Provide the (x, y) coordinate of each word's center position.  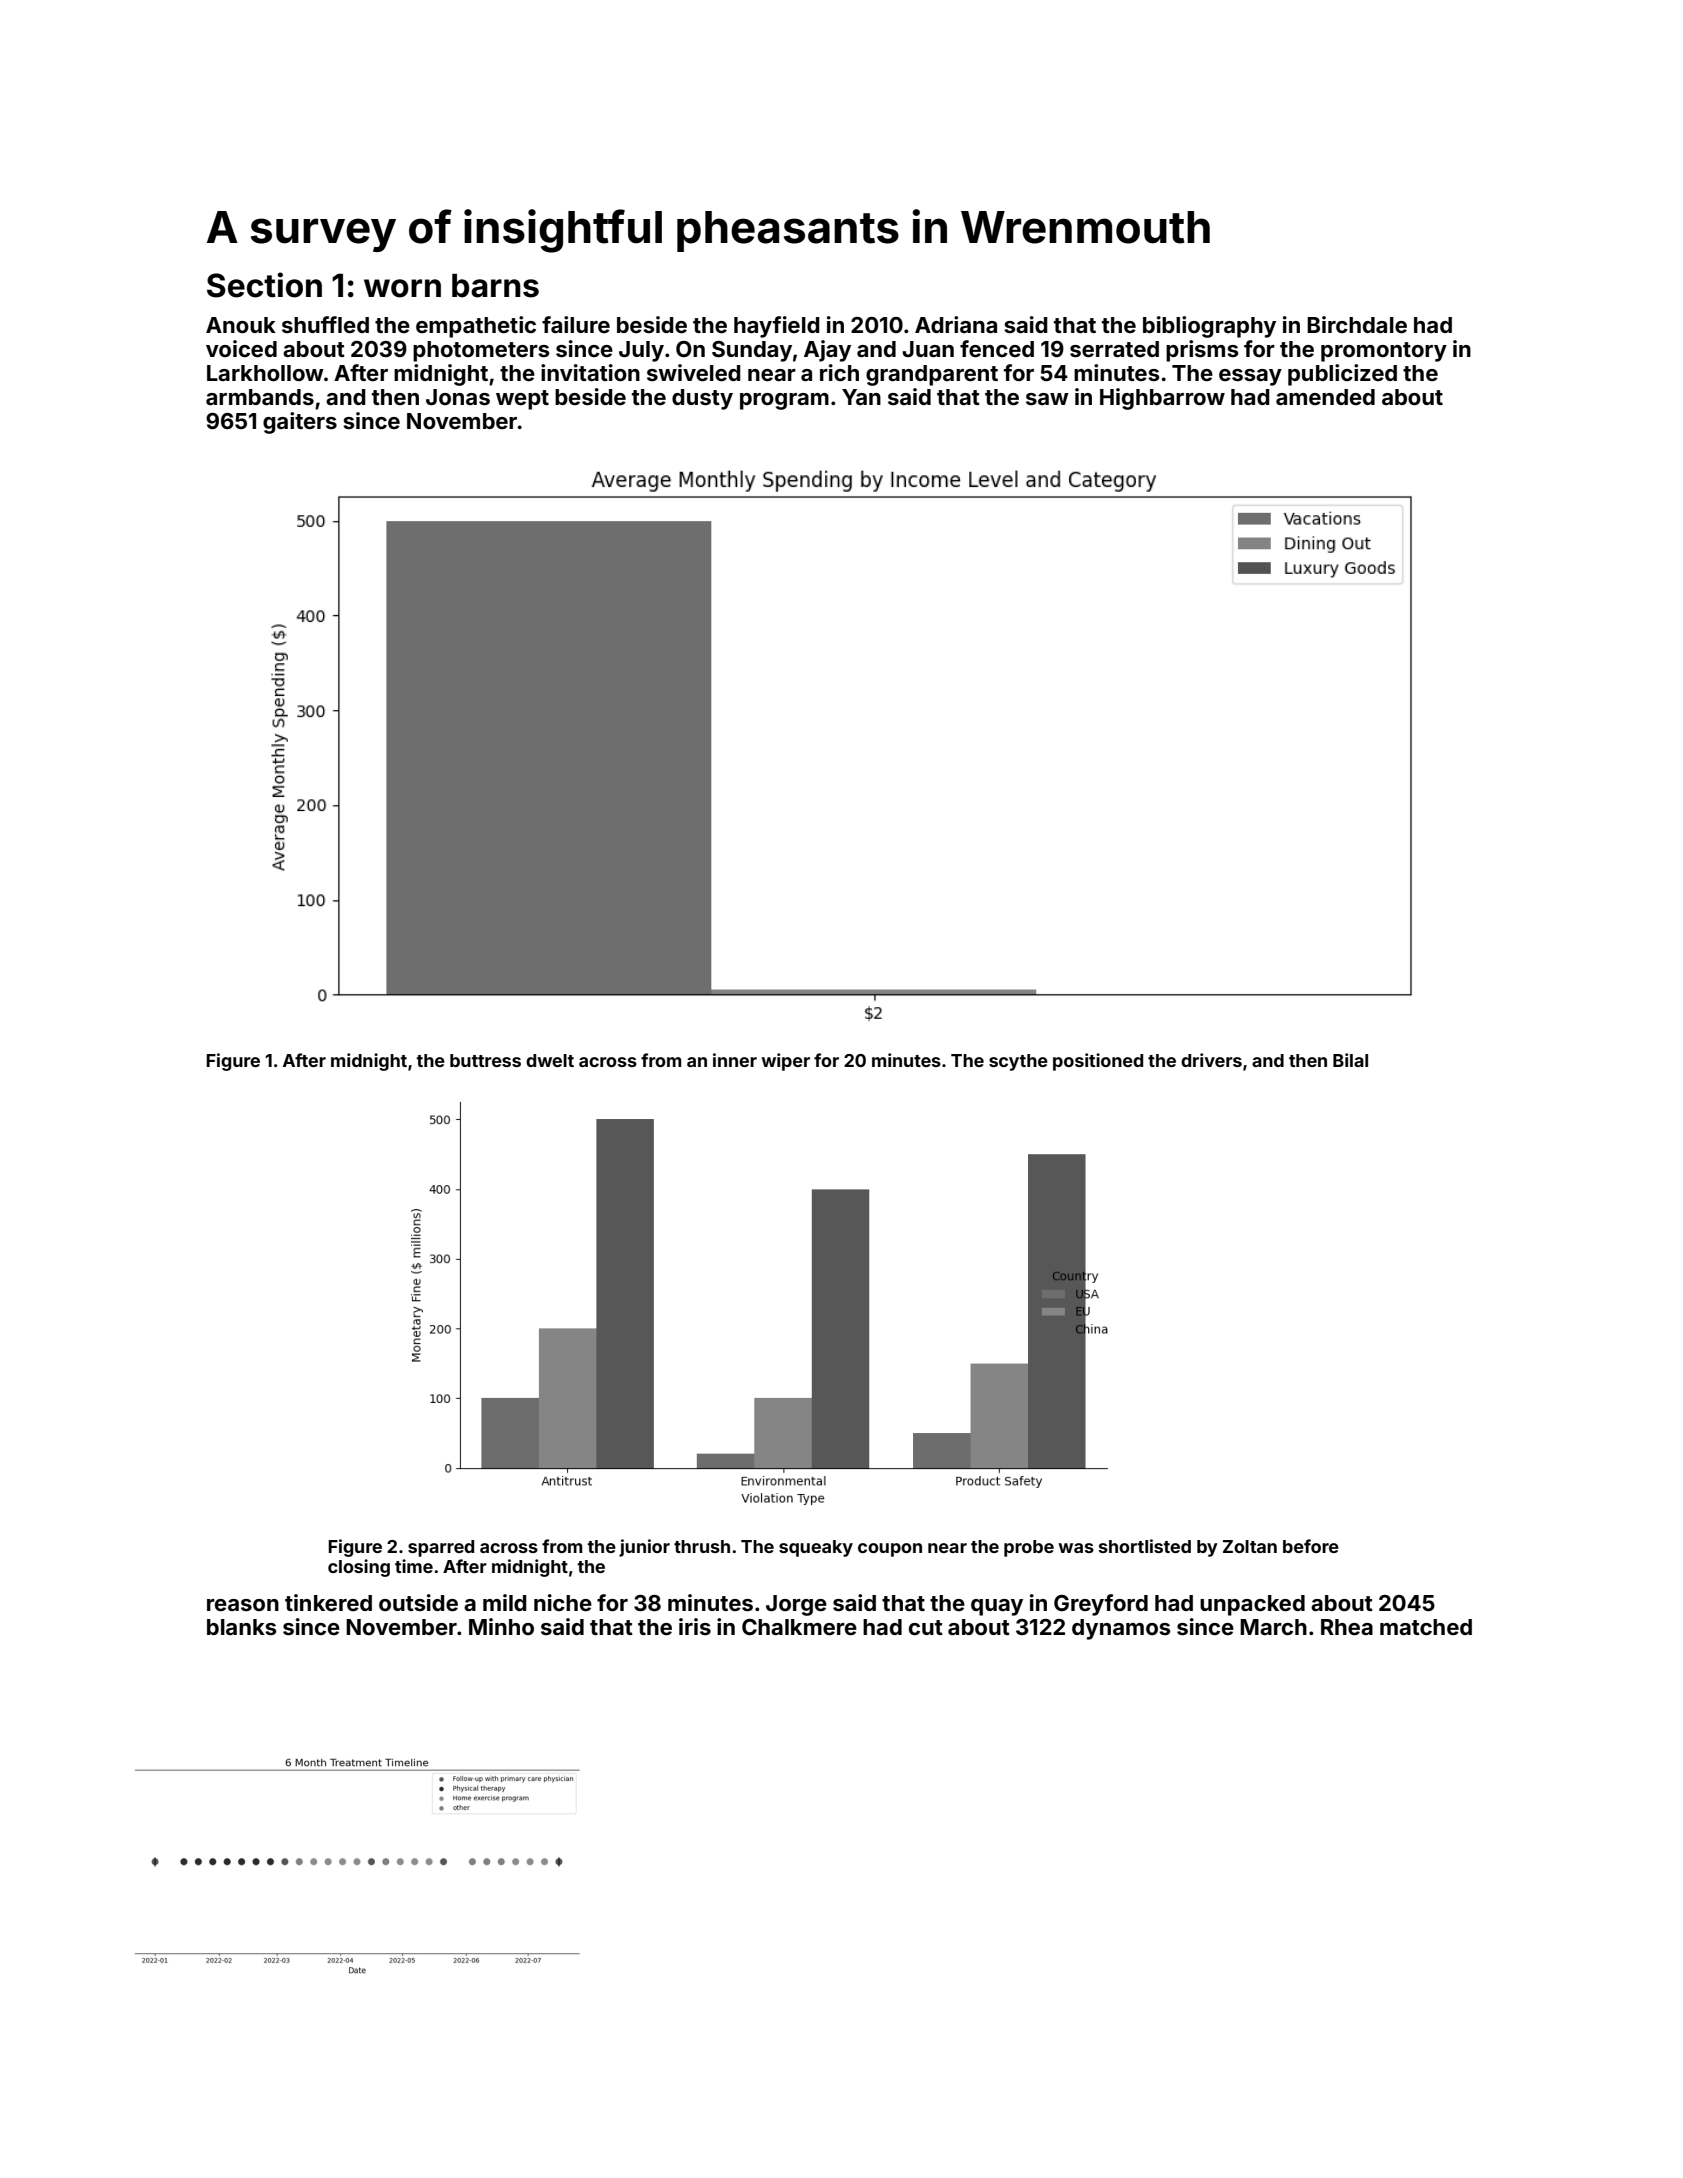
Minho (501, 1626)
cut (926, 1627)
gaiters (300, 423)
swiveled (694, 372)
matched (1426, 1627)
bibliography (1209, 327)
